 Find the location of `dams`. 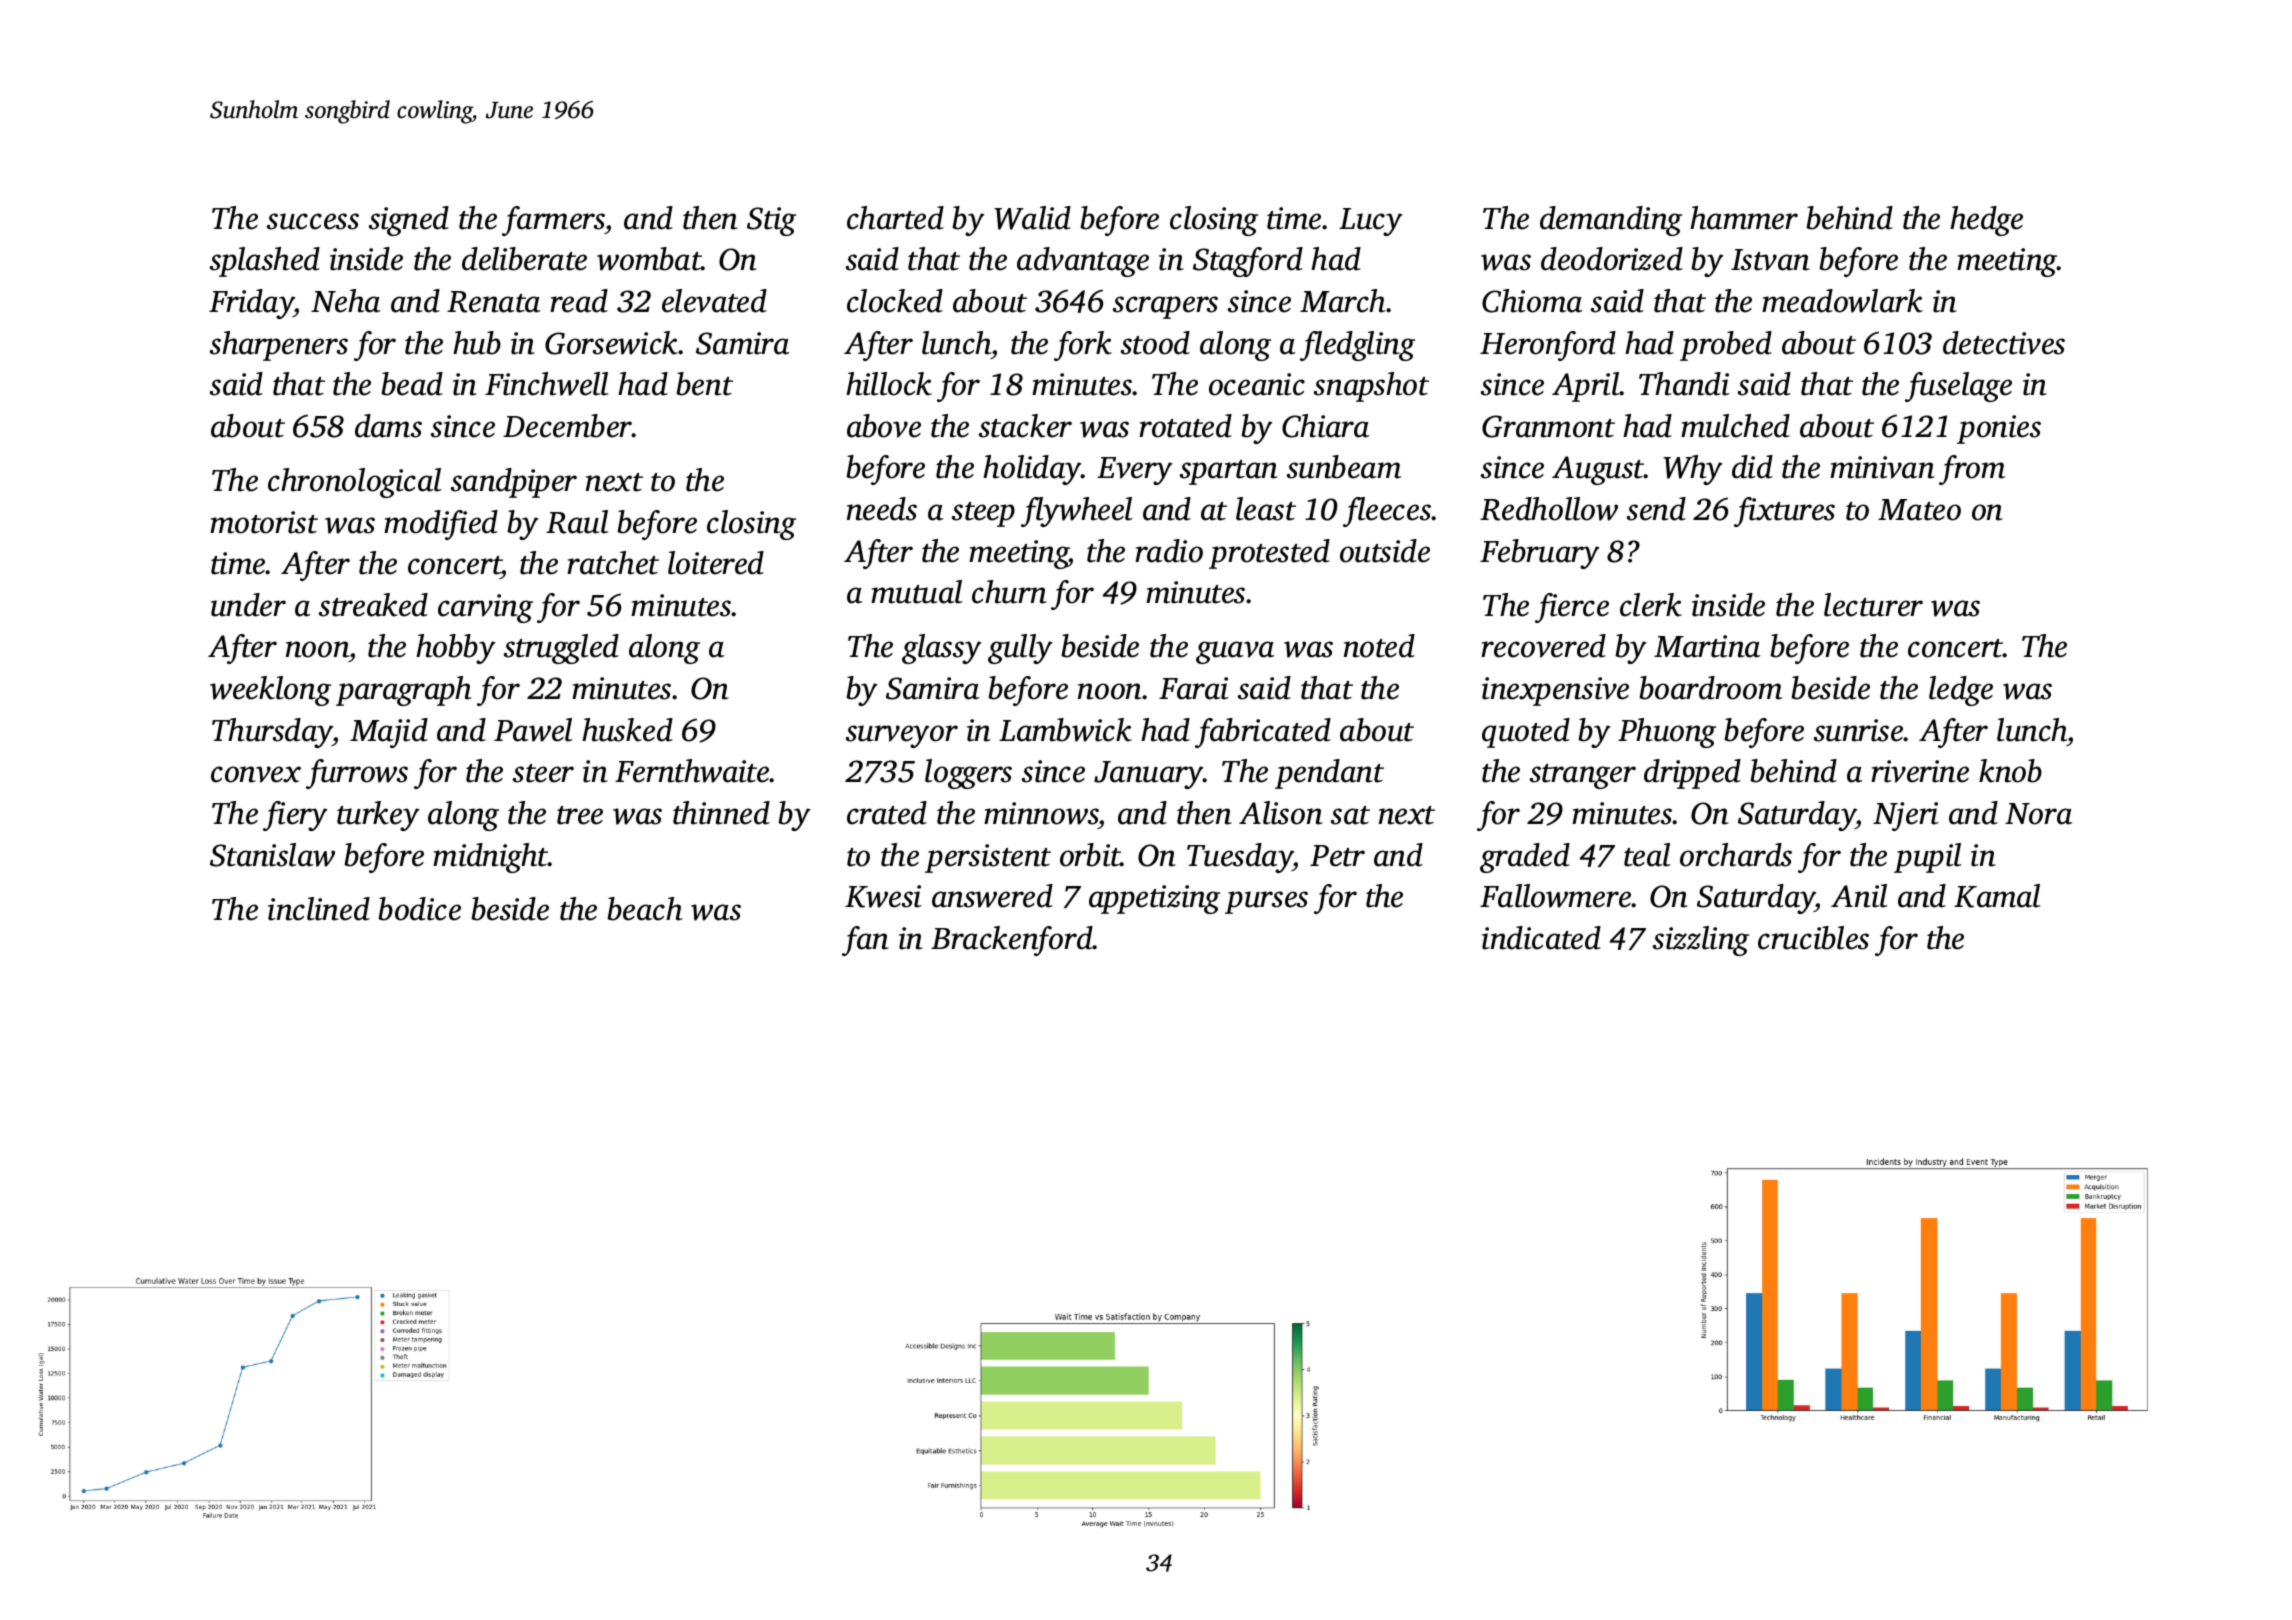

dams is located at coordinates (388, 426).
